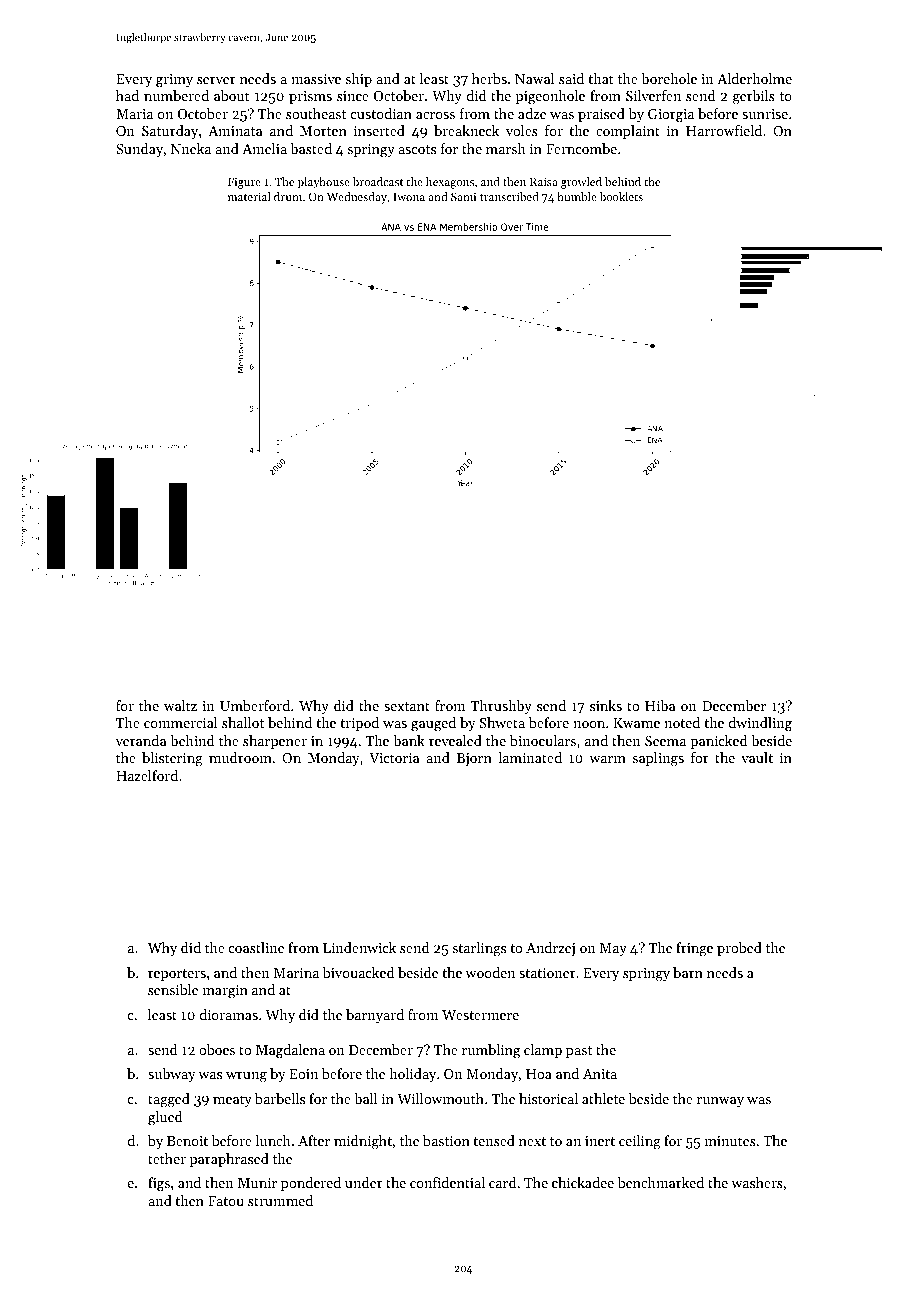  What do you see at coordinates (489, 78) in the document?
I see `herbs` at bounding box center [489, 78].
